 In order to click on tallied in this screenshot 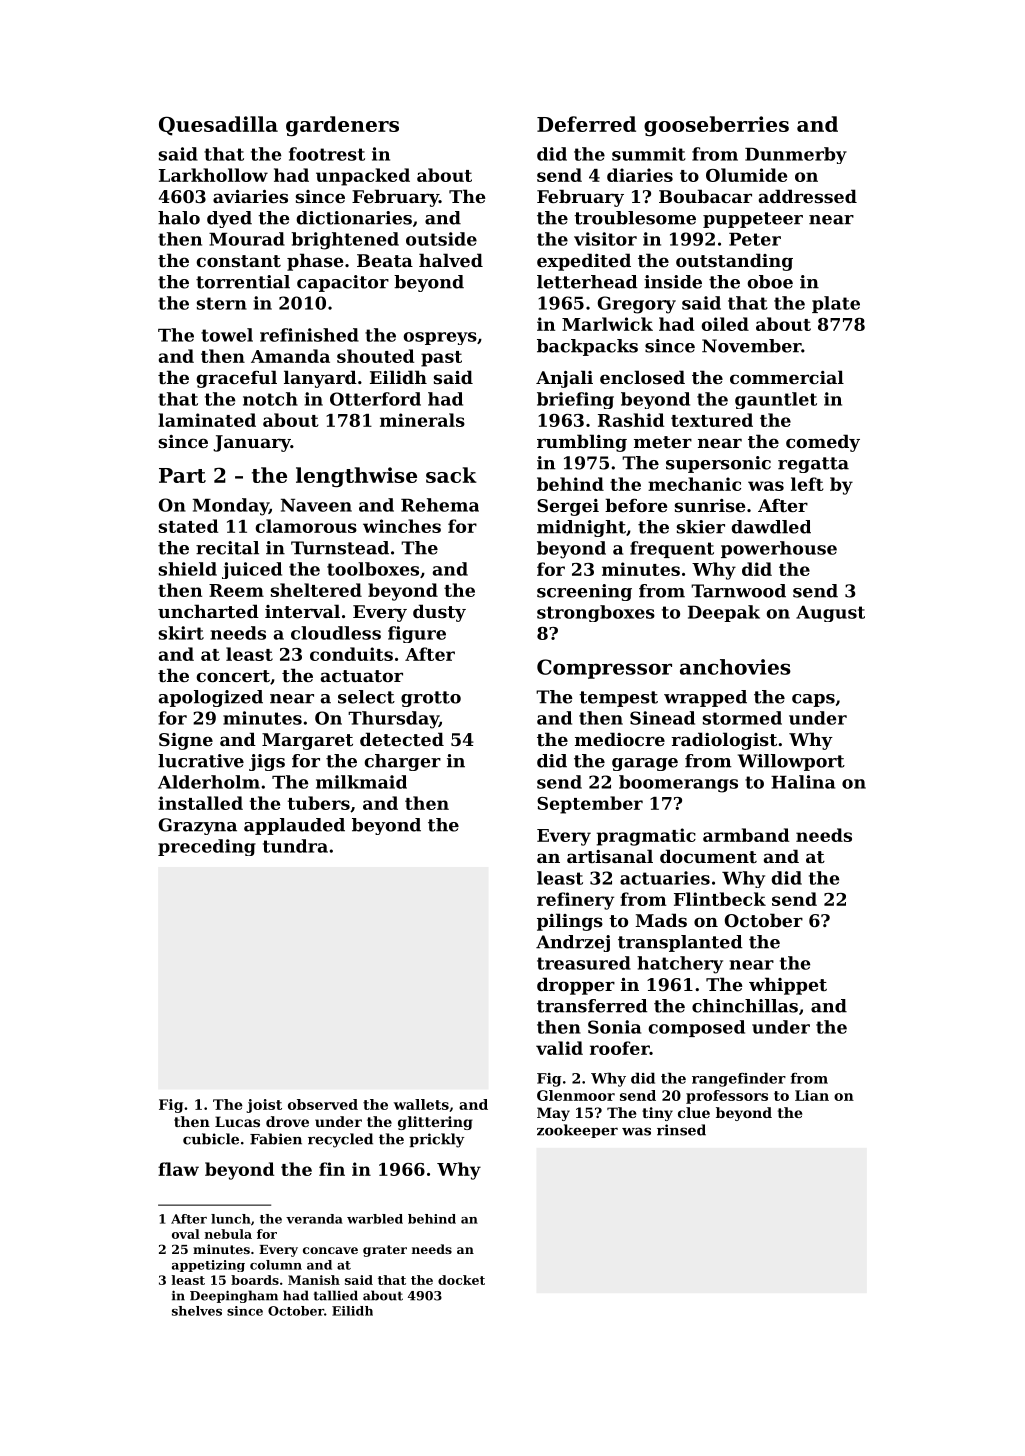, I will do `click(336, 1295)`.
